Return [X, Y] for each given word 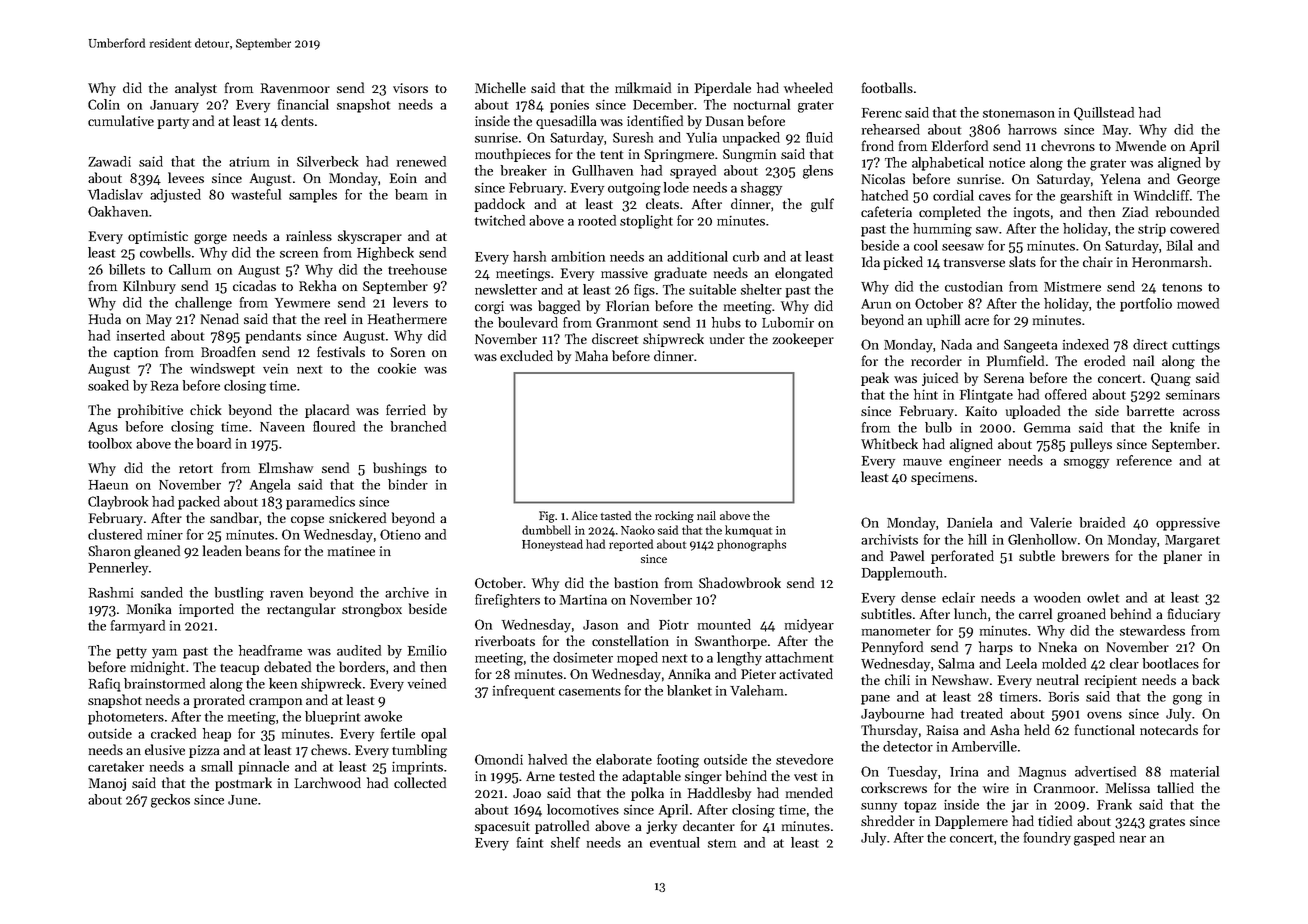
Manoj [107, 784]
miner [165, 535]
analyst [196, 89]
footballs [887, 87]
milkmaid [643, 87]
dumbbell [546, 530]
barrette [1150, 410]
